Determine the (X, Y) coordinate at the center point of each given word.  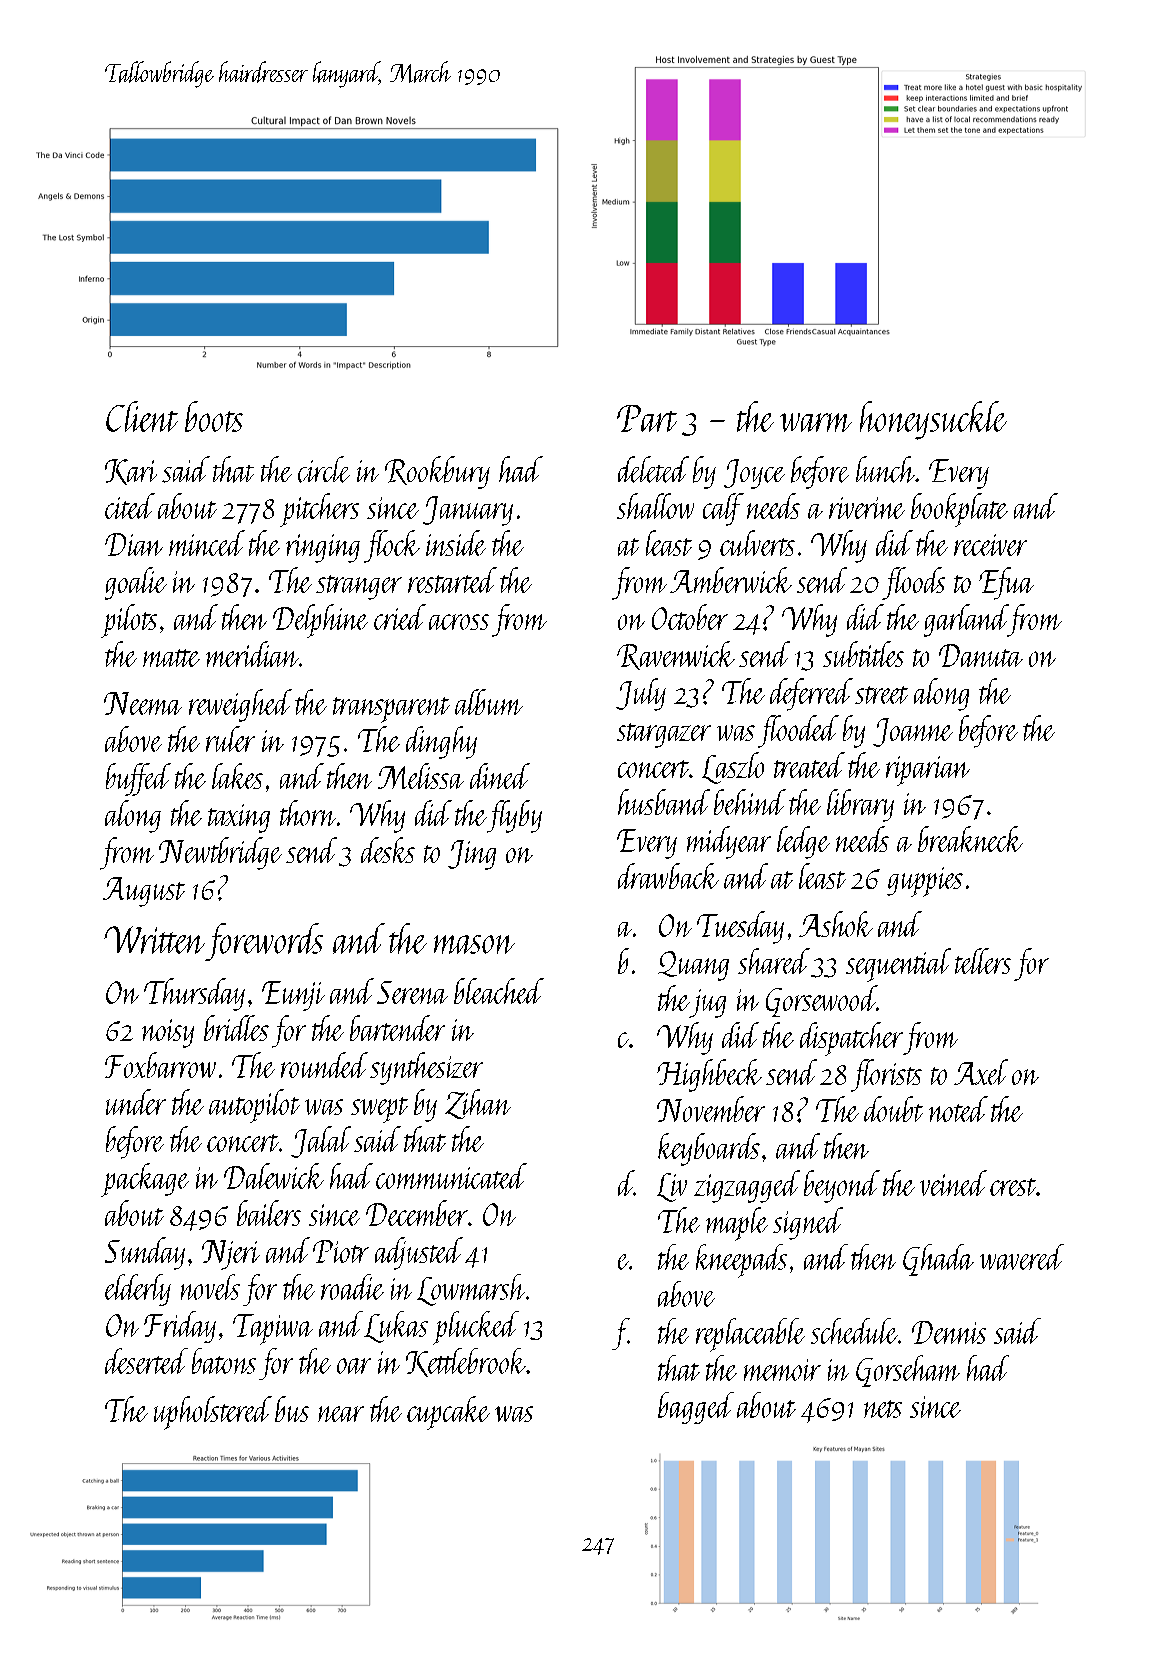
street (881, 695)
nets (883, 1409)
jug (707, 1003)
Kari (131, 472)
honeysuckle (933, 420)
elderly (138, 1290)
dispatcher (851, 1039)
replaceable (750, 1335)
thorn (308, 813)
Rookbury (437, 472)
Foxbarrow (160, 1065)
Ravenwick (676, 655)
